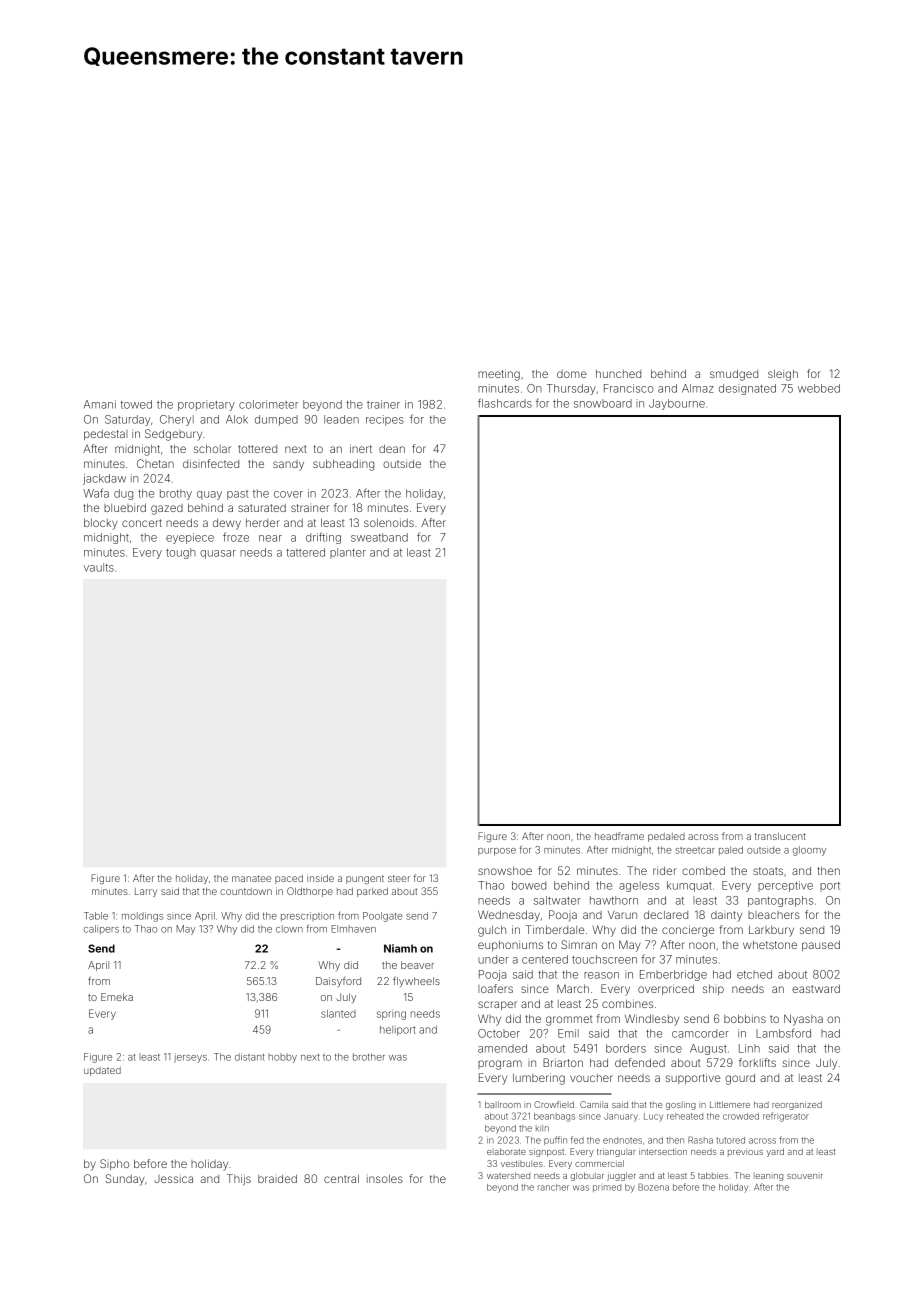  I want to click on dean, so click(392, 448).
